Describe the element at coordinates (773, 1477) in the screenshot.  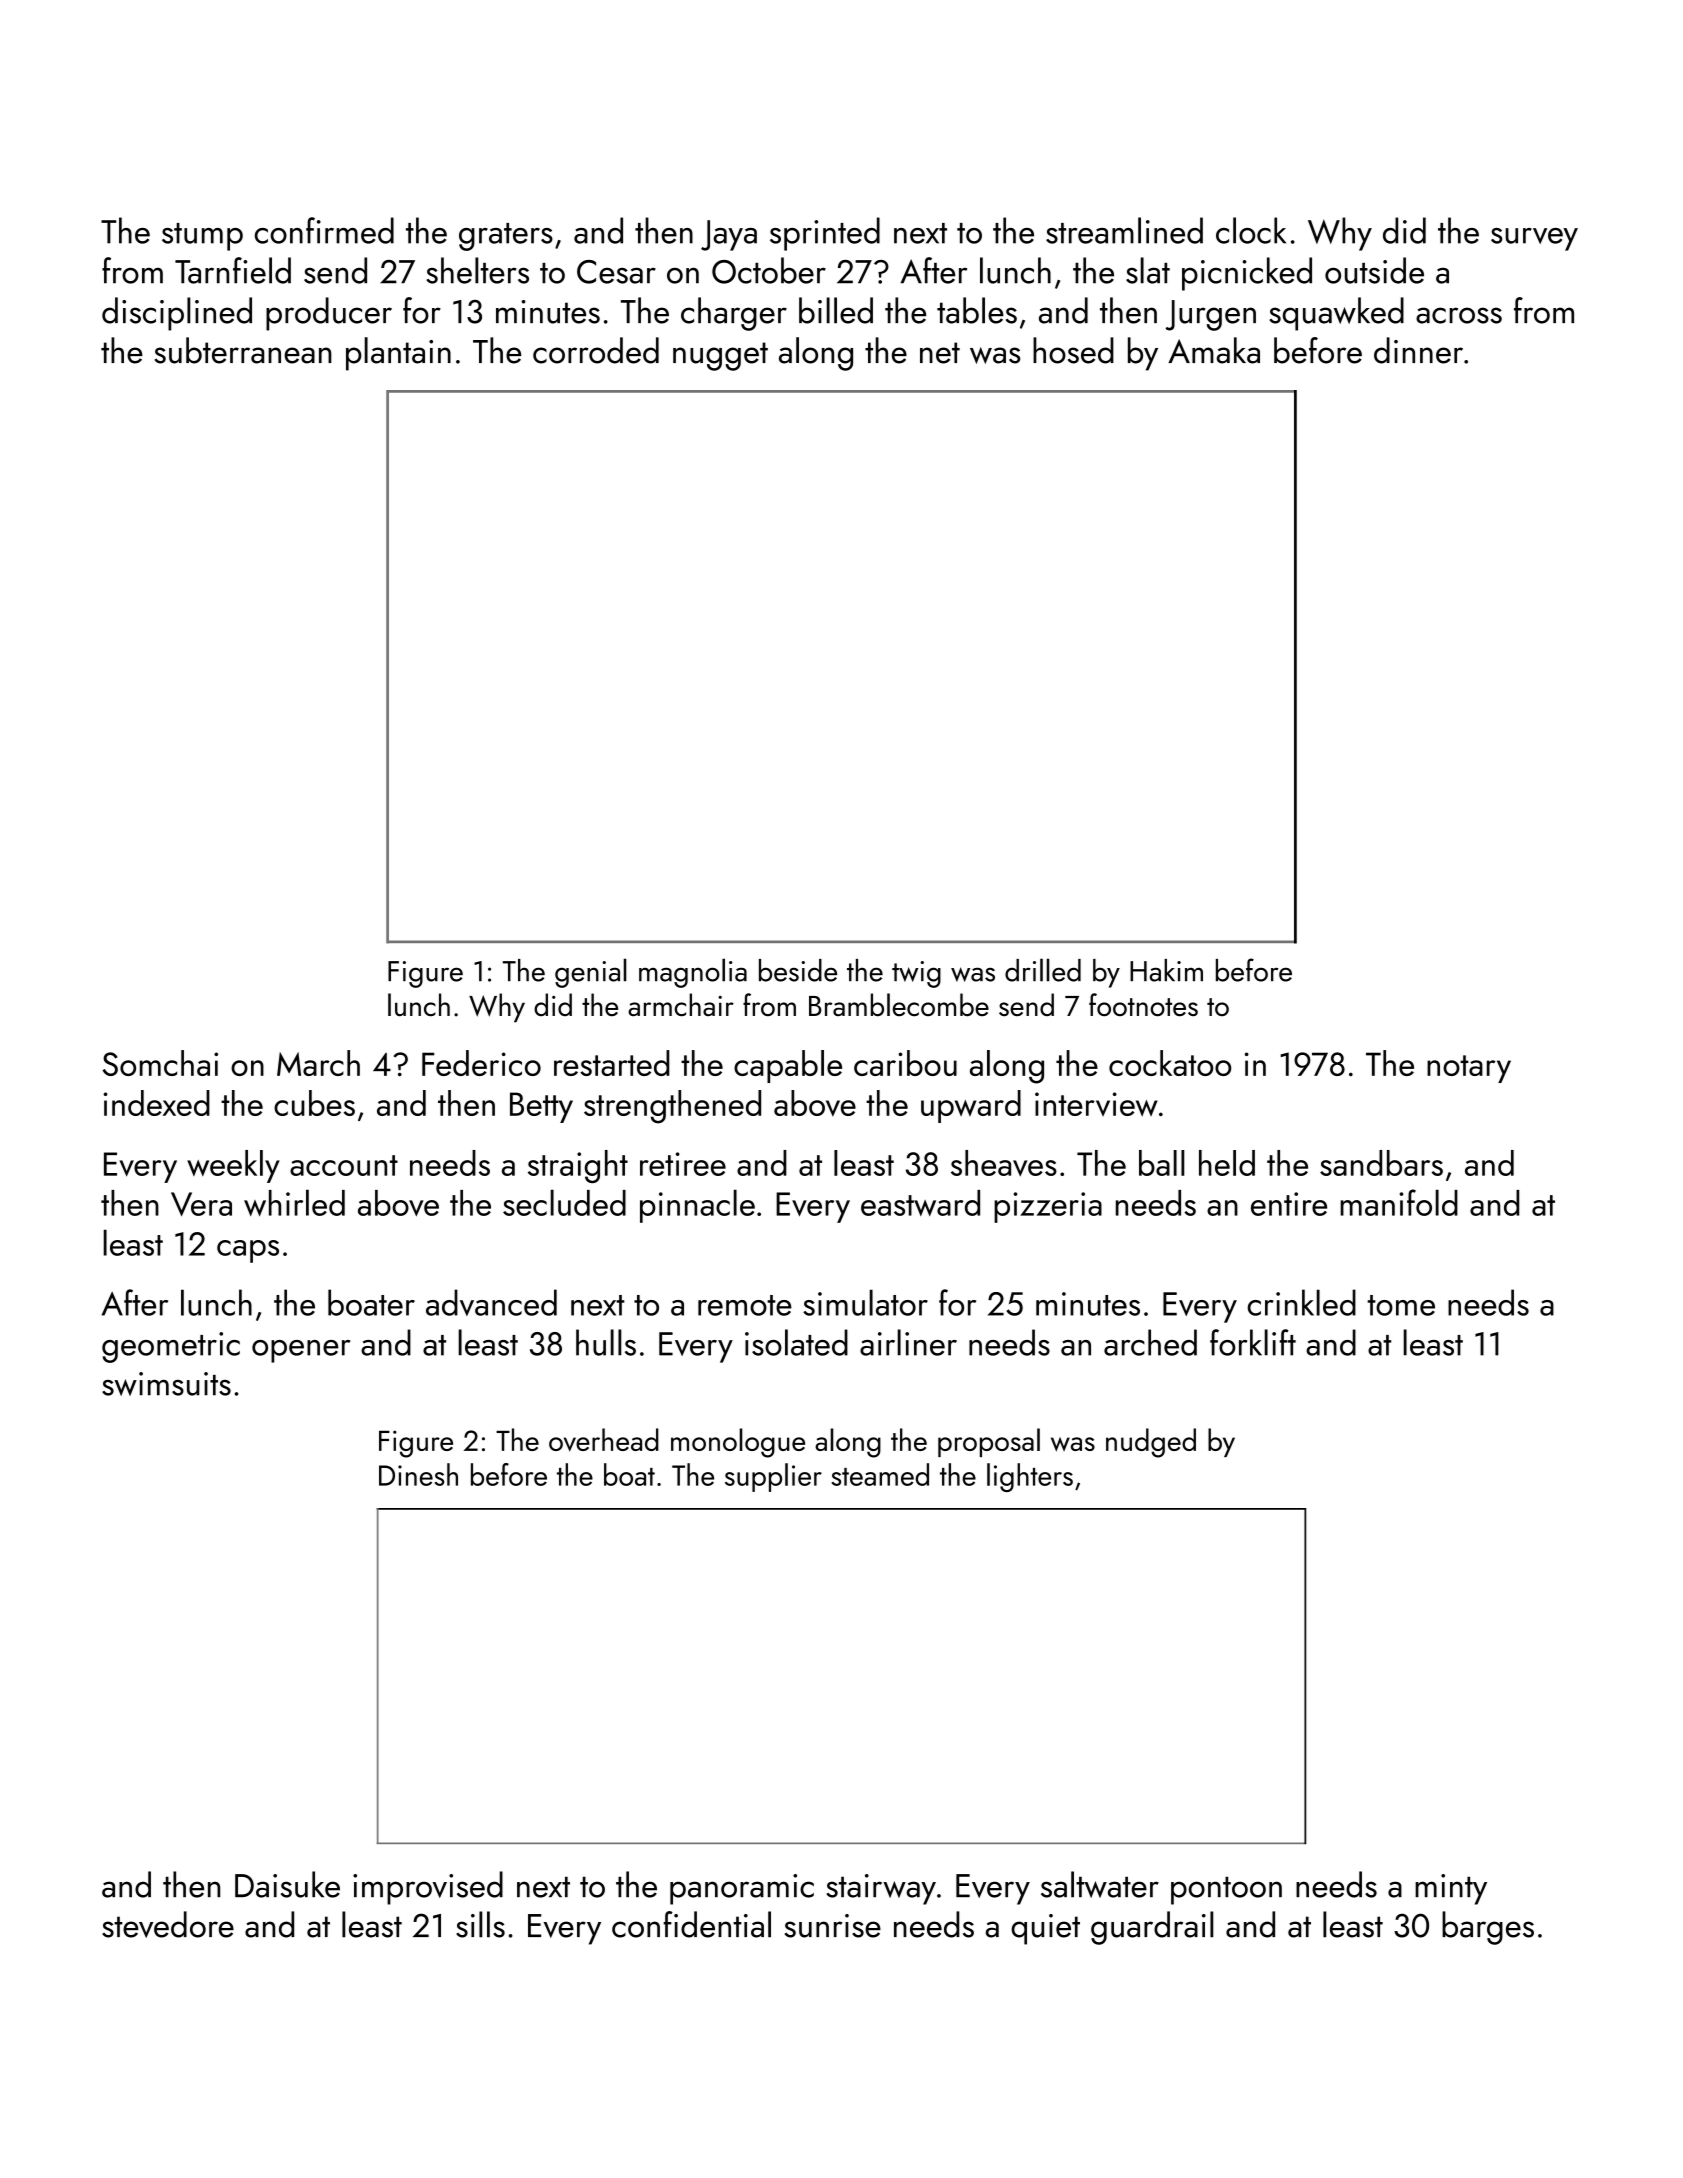
I see `supplier` at that location.
